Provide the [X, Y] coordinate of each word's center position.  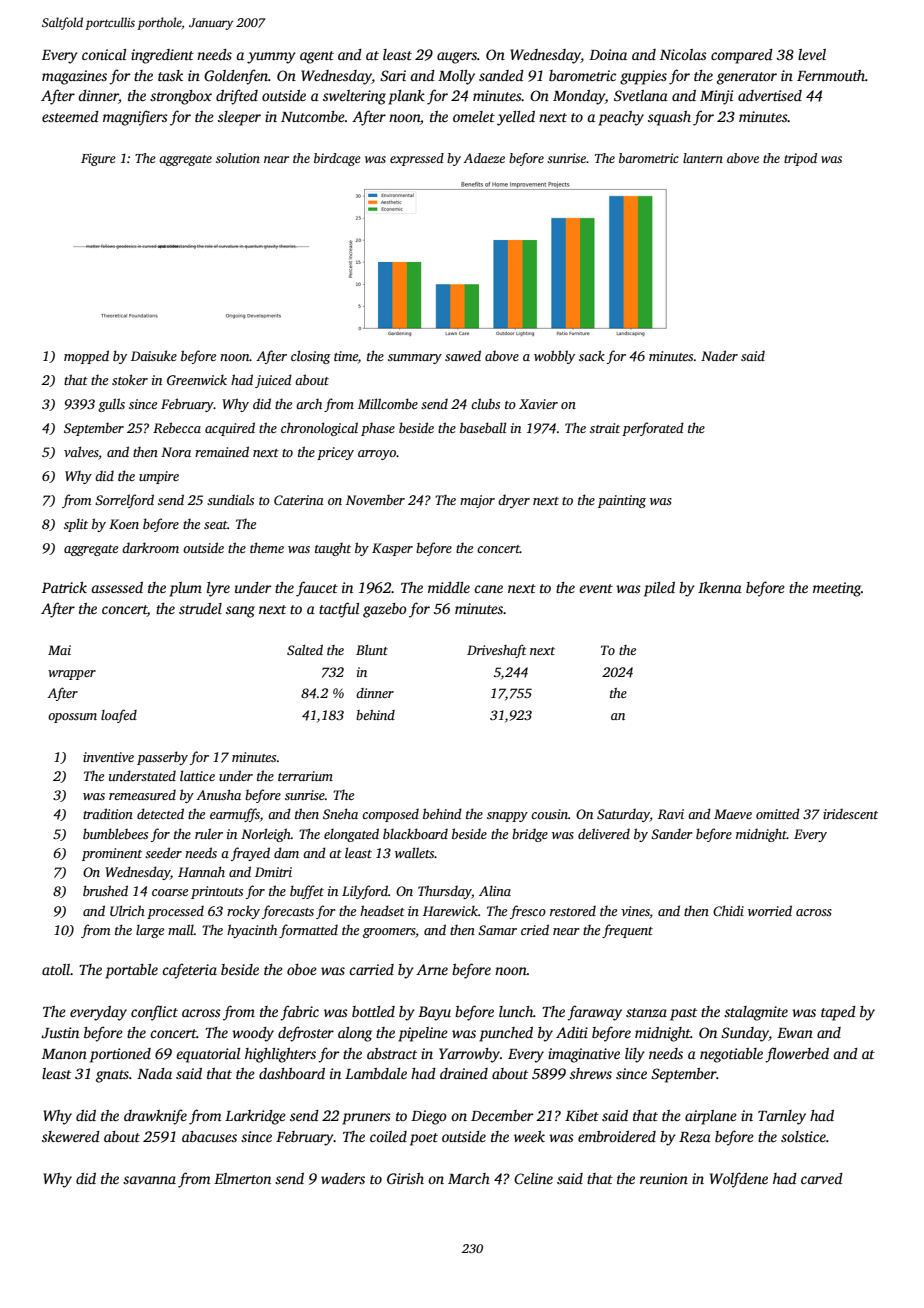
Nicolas [683, 54]
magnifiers [135, 118]
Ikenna [720, 587]
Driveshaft [496, 651]
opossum [72, 718]
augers [457, 58]
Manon [64, 1054]
